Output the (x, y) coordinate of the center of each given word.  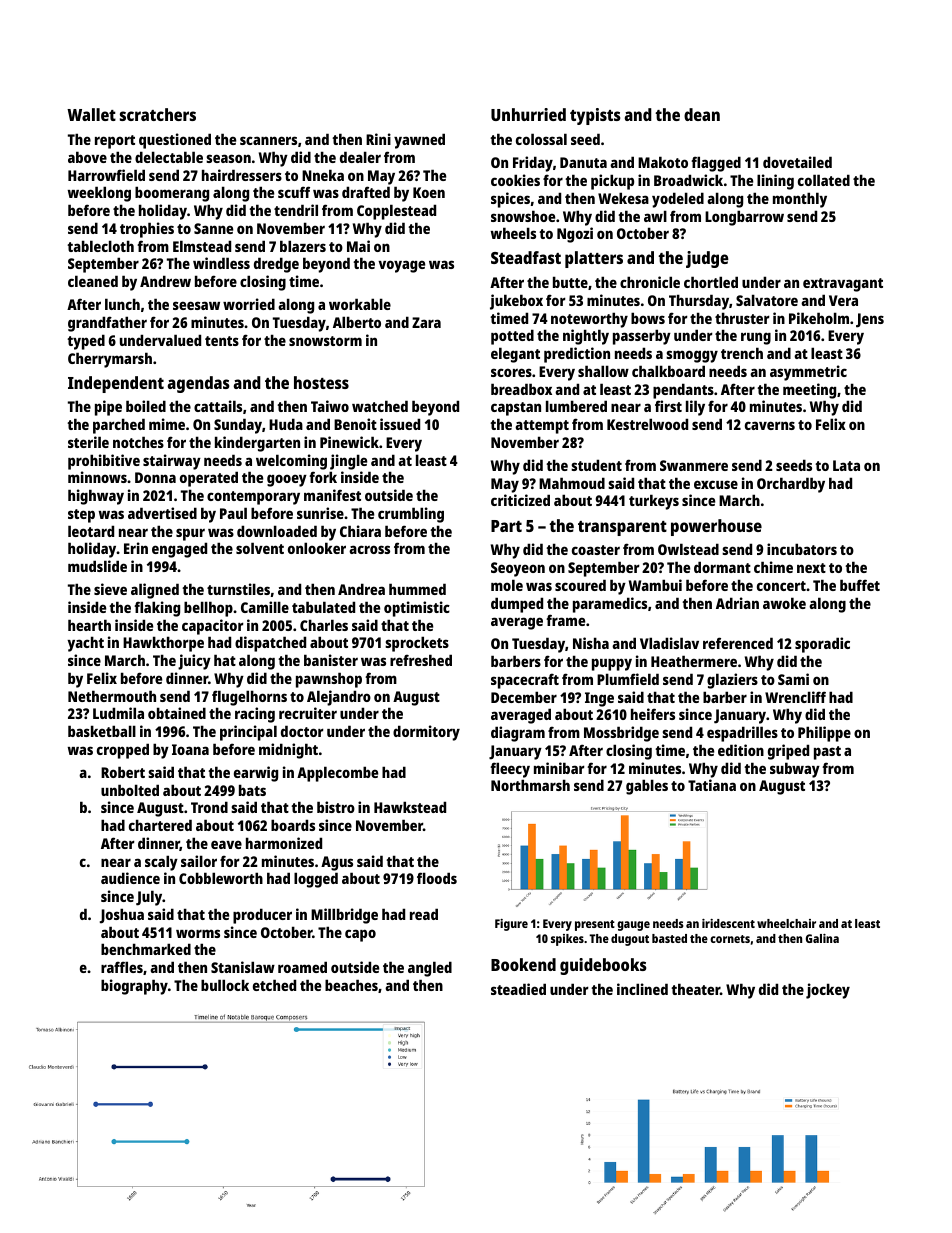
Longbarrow (744, 218)
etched (274, 985)
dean (702, 114)
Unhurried (528, 114)
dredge (276, 265)
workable (360, 304)
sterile (88, 442)
